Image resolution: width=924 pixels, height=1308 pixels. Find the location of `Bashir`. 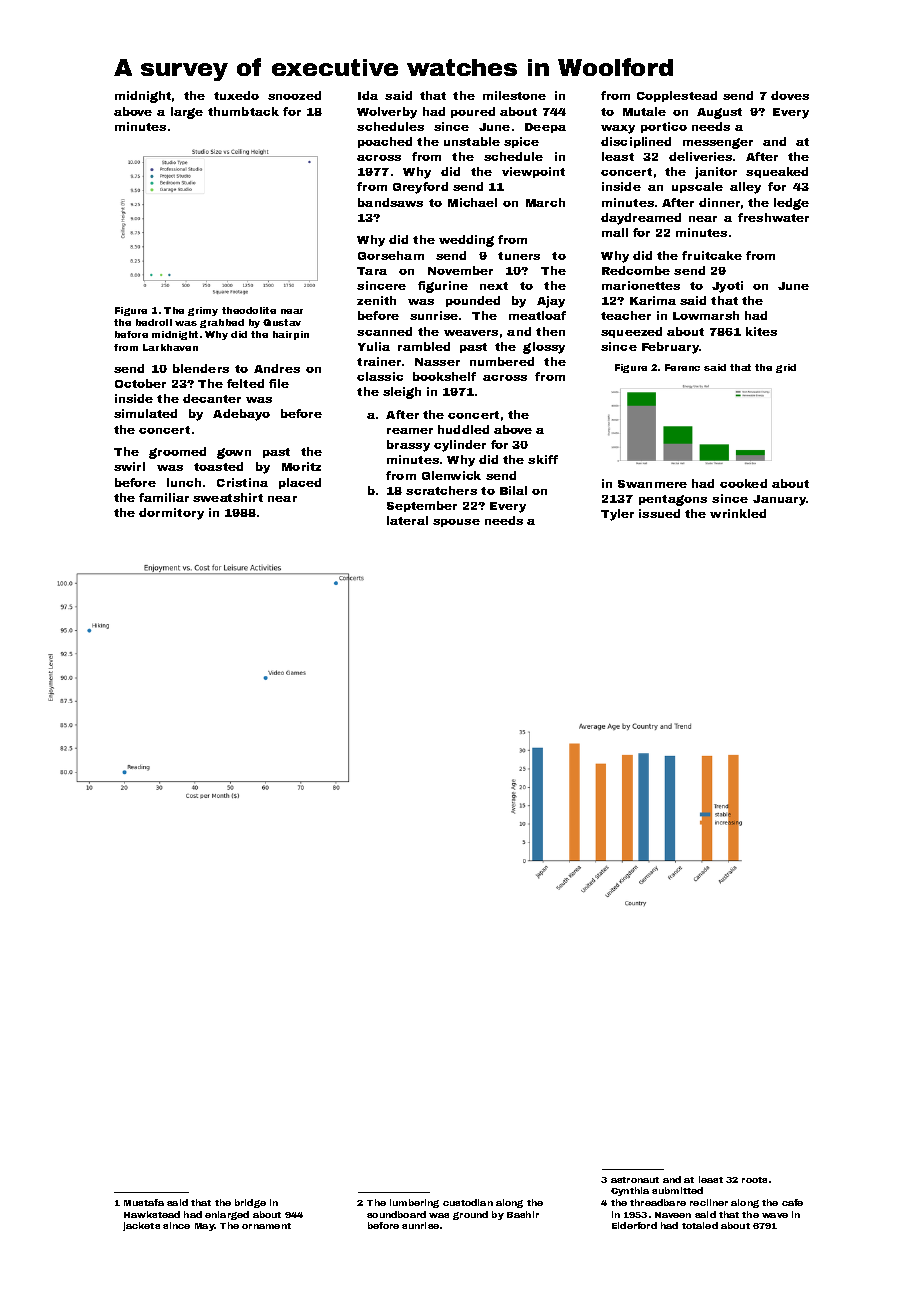

Bashir is located at coordinates (523, 1214).
